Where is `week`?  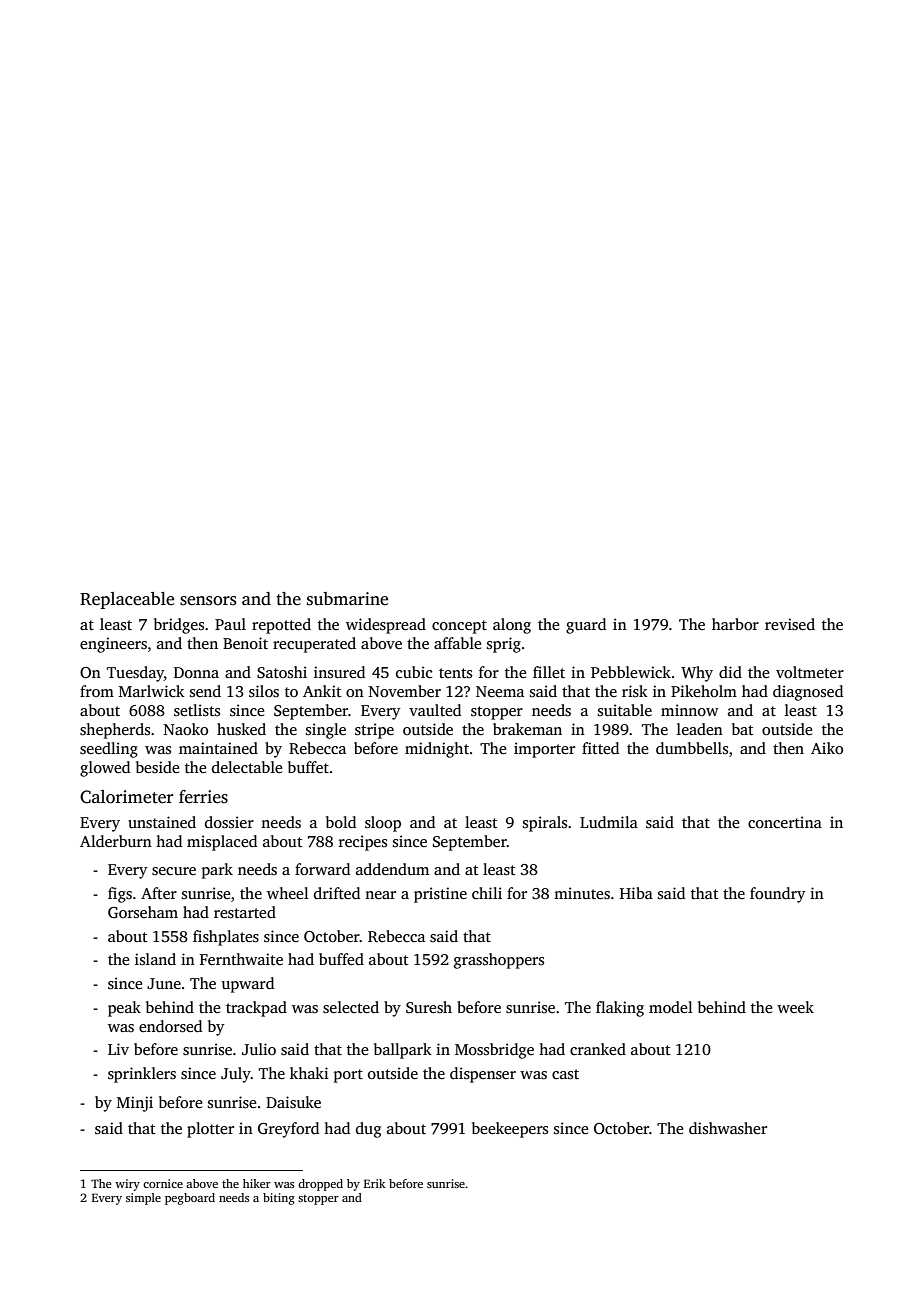
week is located at coordinates (795, 1007).
